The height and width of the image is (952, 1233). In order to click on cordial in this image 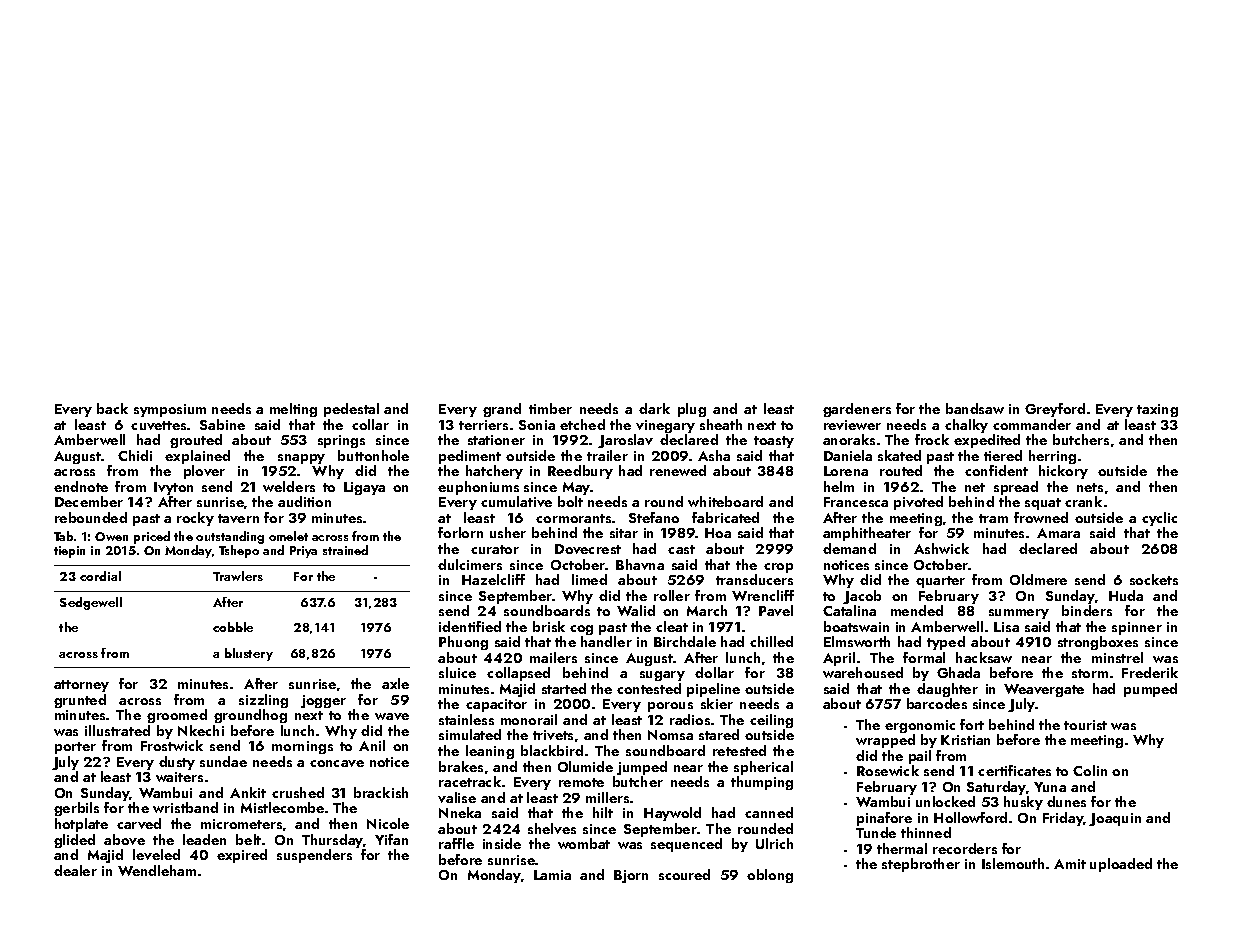, I will do `click(100, 576)`.
